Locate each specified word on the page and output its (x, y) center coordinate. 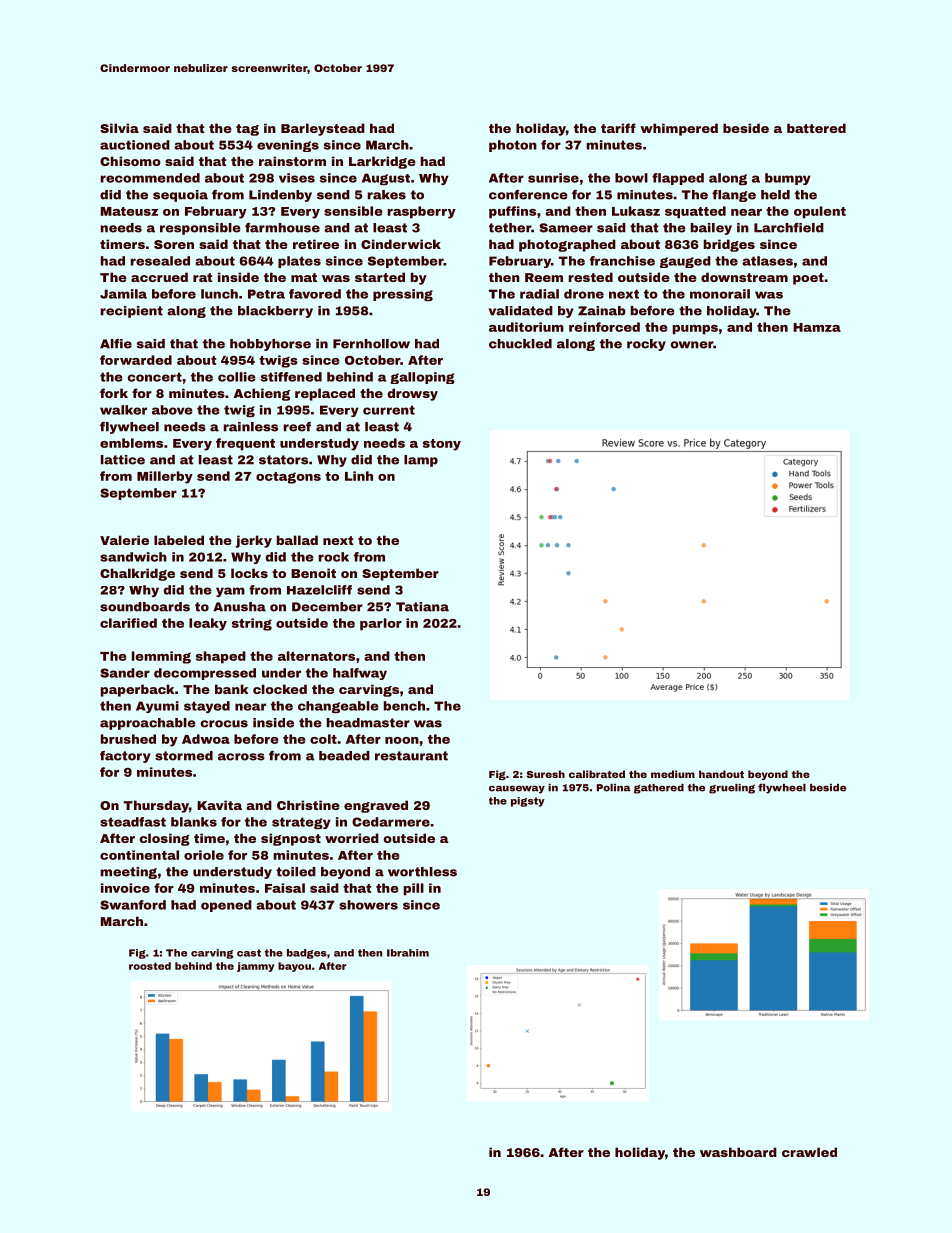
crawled (809, 1152)
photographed (567, 245)
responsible (200, 229)
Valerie (124, 540)
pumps (695, 330)
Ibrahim (408, 953)
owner (692, 345)
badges (307, 954)
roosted (150, 966)
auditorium (526, 327)
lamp (421, 461)
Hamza (817, 327)
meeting (129, 873)
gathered (659, 789)
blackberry (275, 312)
